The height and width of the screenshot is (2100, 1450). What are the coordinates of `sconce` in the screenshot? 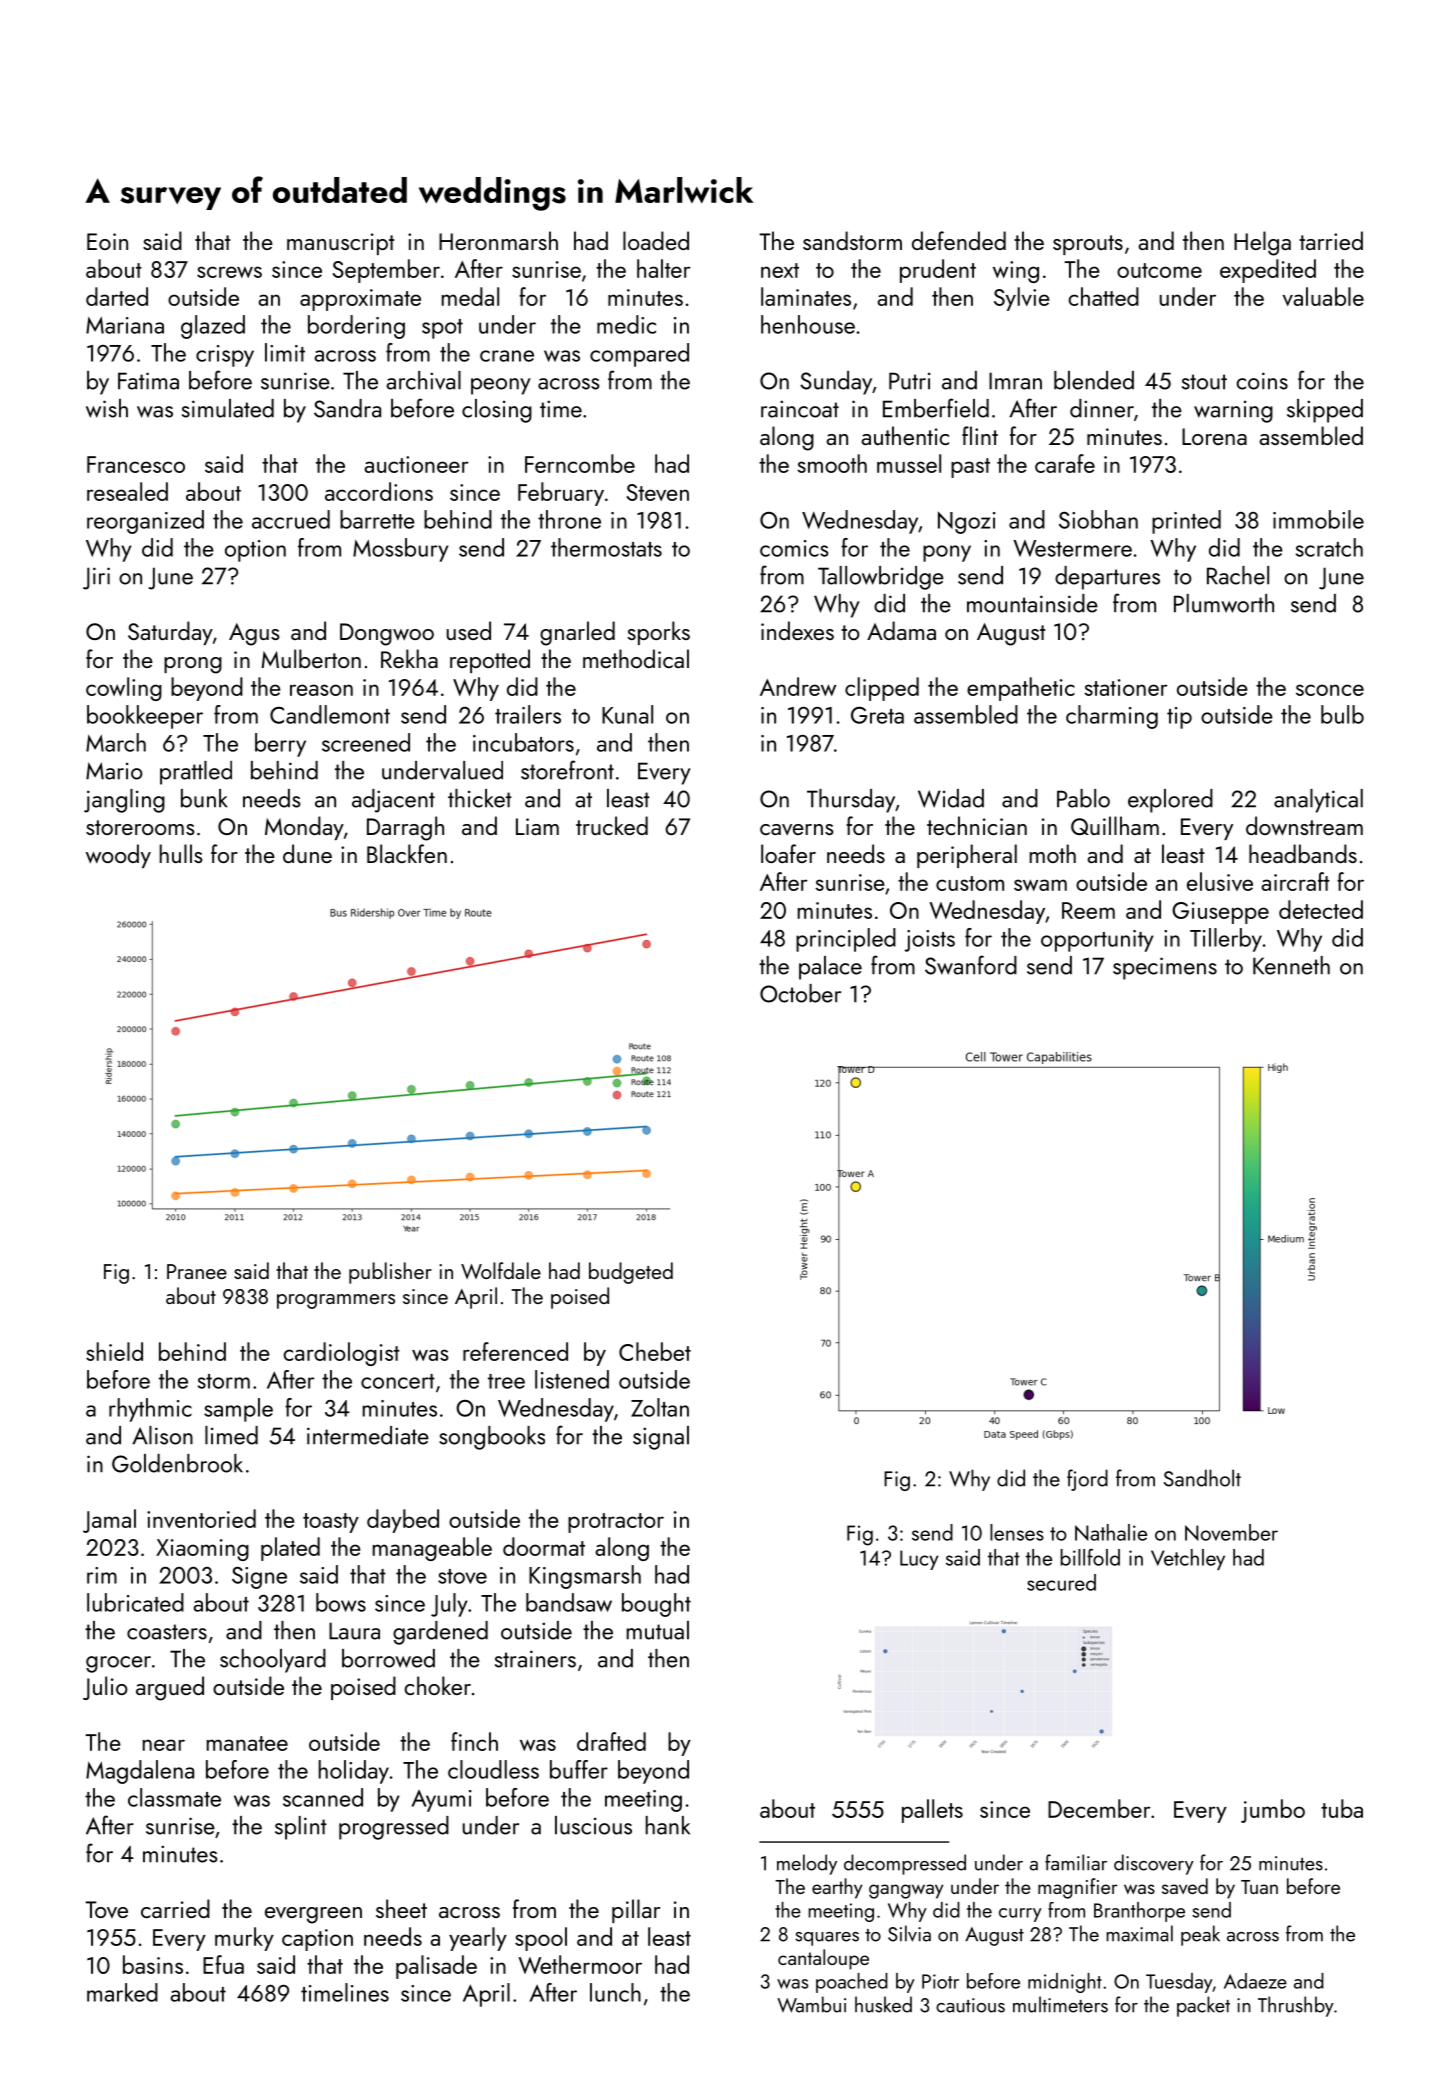 It's located at (1330, 690).
